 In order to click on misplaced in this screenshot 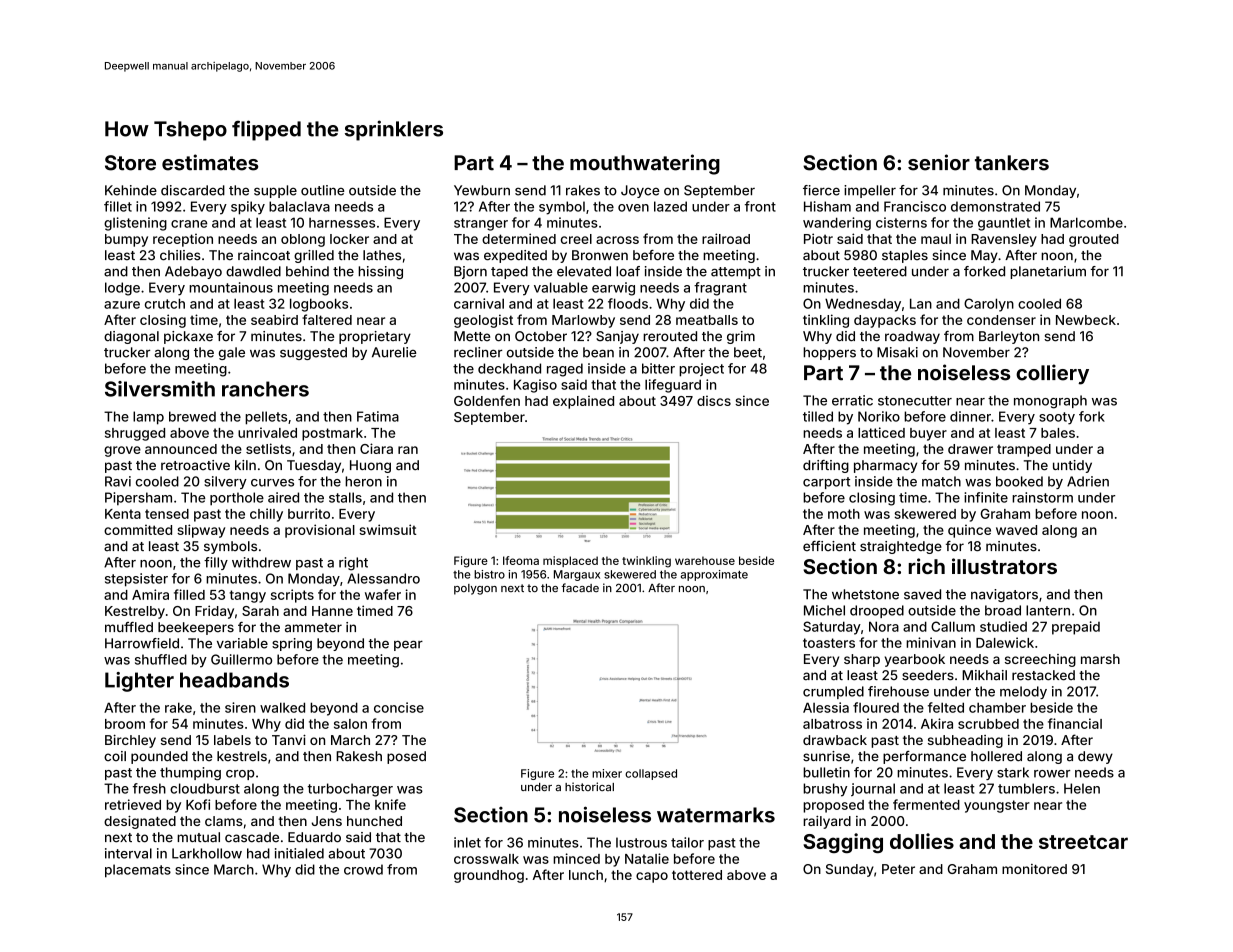, I will do `click(570, 561)`.
